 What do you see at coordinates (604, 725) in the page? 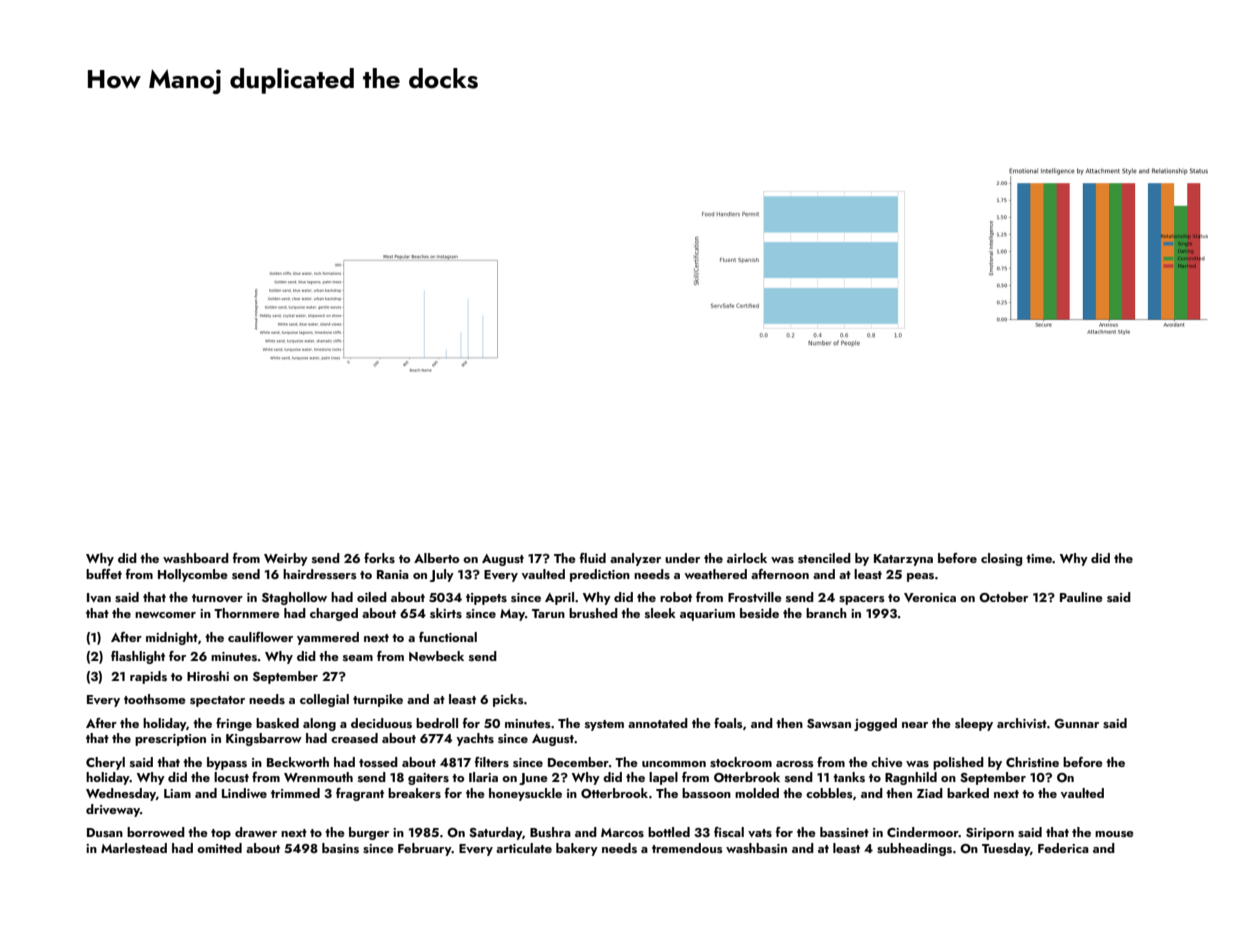
I see `system` at bounding box center [604, 725].
